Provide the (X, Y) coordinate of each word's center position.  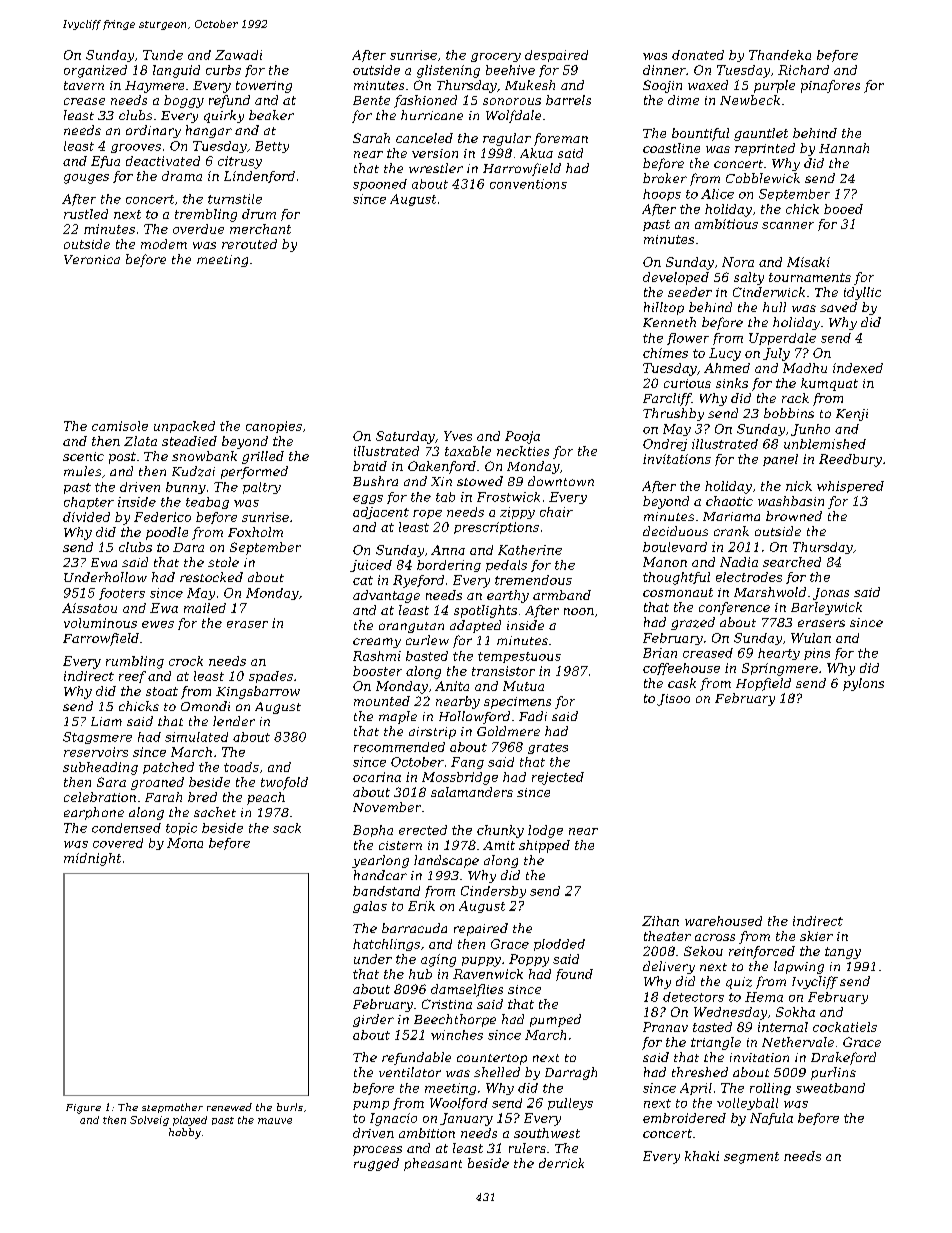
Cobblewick (763, 178)
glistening (448, 71)
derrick (561, 1163)
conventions (528, 184)
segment (751, 1158)
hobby (185, 1133)
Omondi (205, 706)
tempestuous (519, 657)
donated (698, 55)
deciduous (675, 531)
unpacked (184, 427)
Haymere (154, 87)
